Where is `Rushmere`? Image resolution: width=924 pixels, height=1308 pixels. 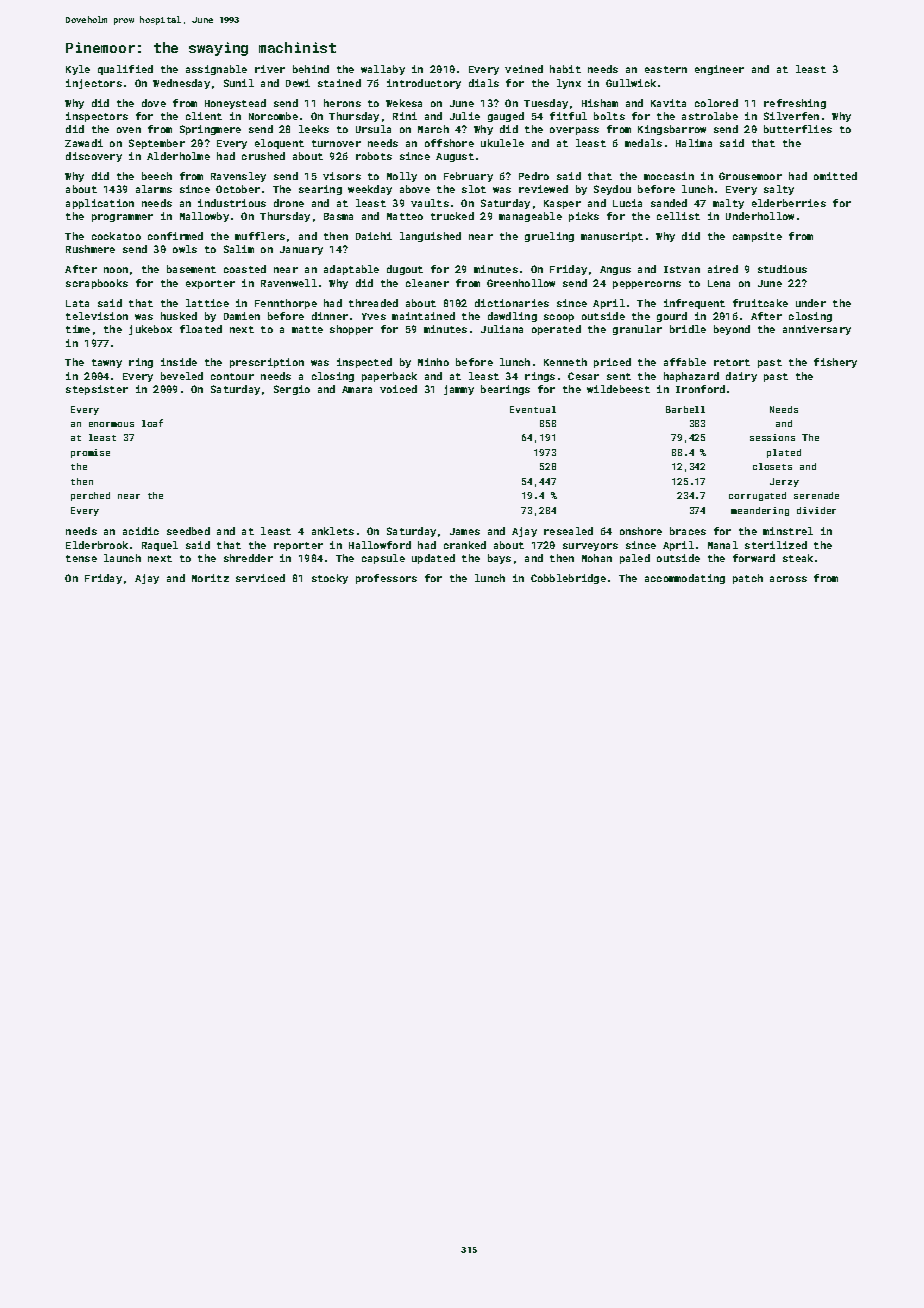
Rushmere is located at coordinates (90, 249).
